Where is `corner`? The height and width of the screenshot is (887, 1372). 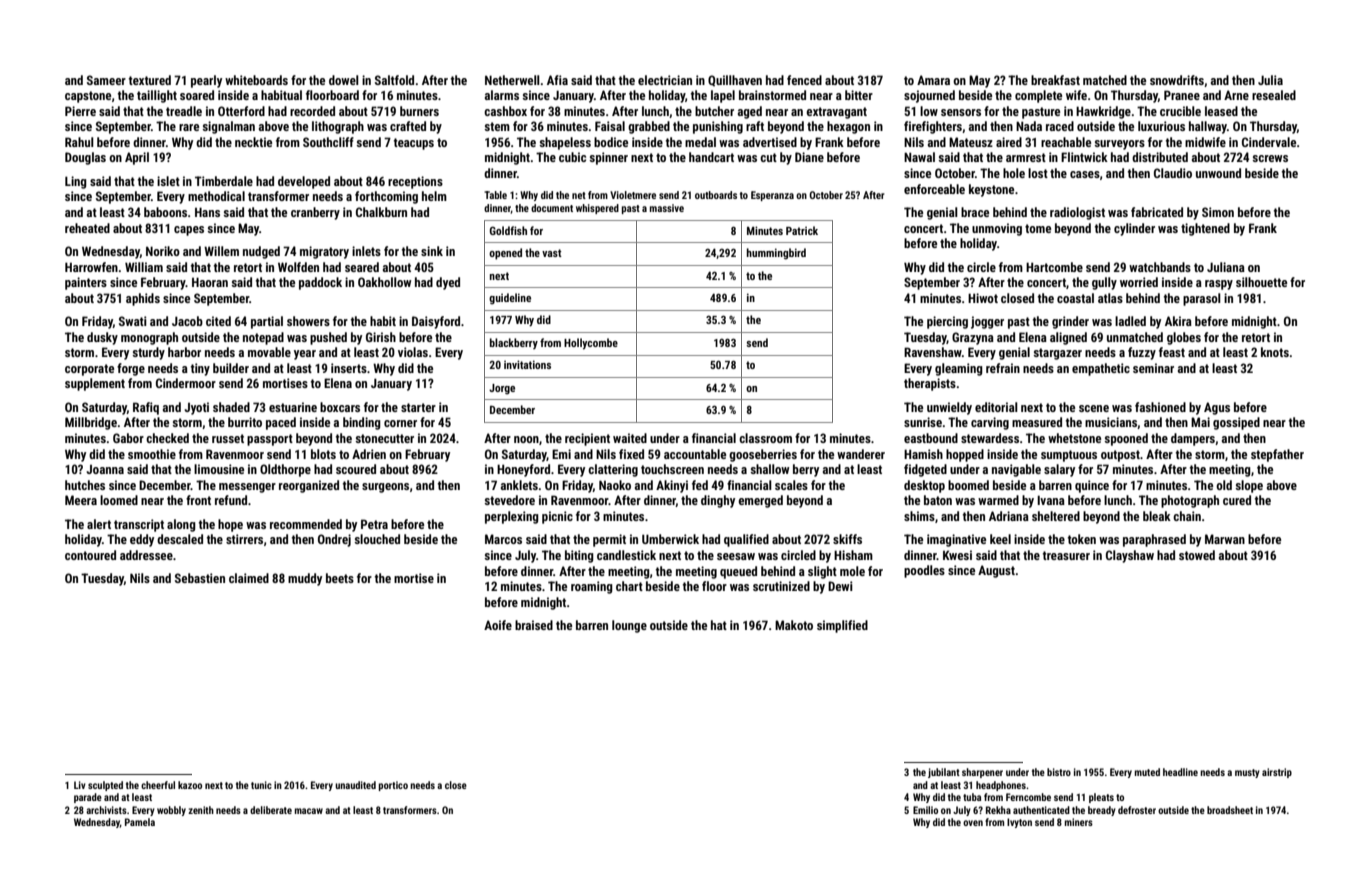
corner is located at coordinates (400, 423).
